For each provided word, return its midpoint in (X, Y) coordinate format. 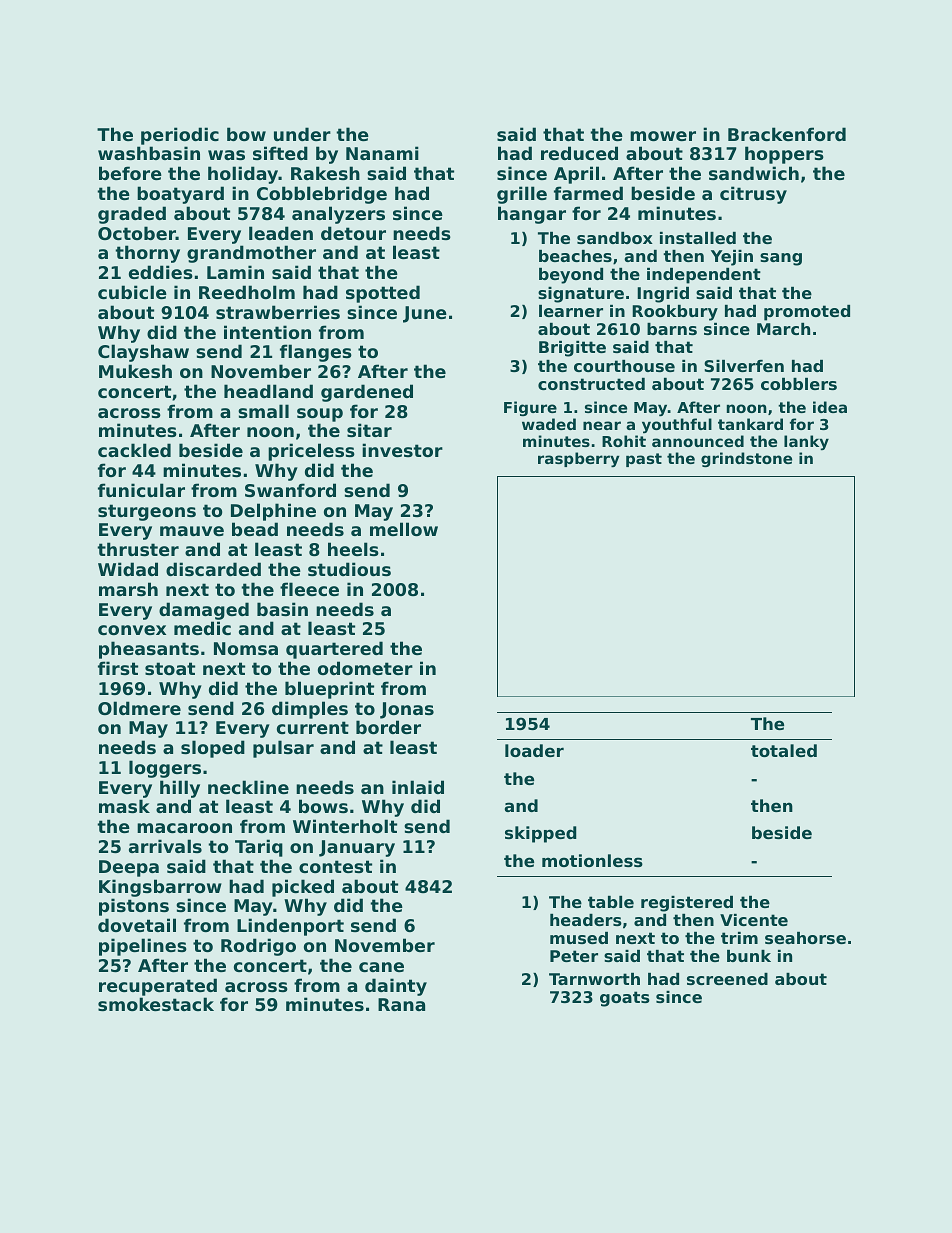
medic (202, 628)
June (425, 314)
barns (672, 329)
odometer (365, 668)
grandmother (251, 254)
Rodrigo (258, 947)
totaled (784, 750)
